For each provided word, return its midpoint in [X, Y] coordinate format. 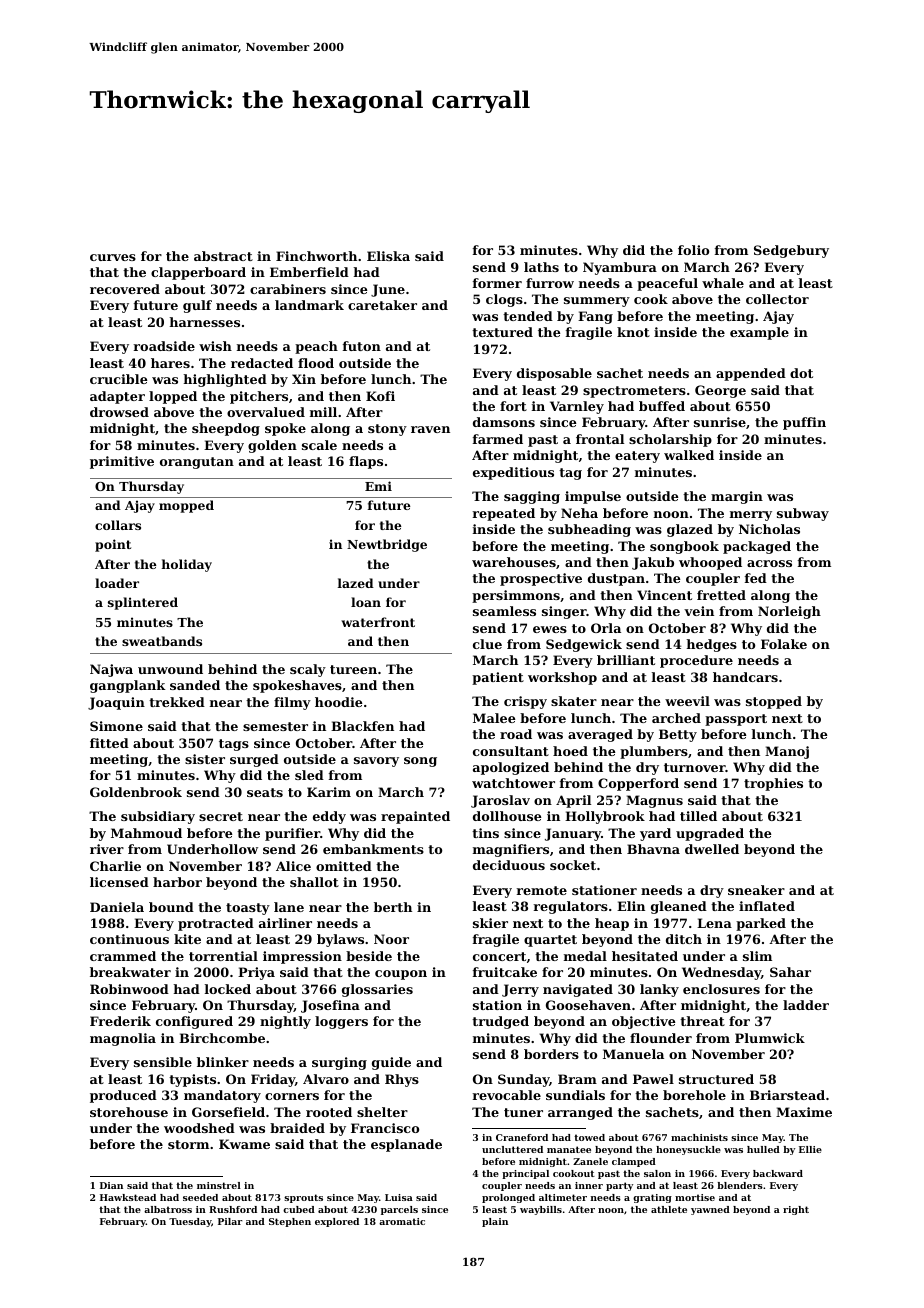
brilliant [626, 660]
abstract [223, 256]
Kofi [380, 396]
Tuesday [190, 1222]
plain [495, 1222]
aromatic [402, 1221]
